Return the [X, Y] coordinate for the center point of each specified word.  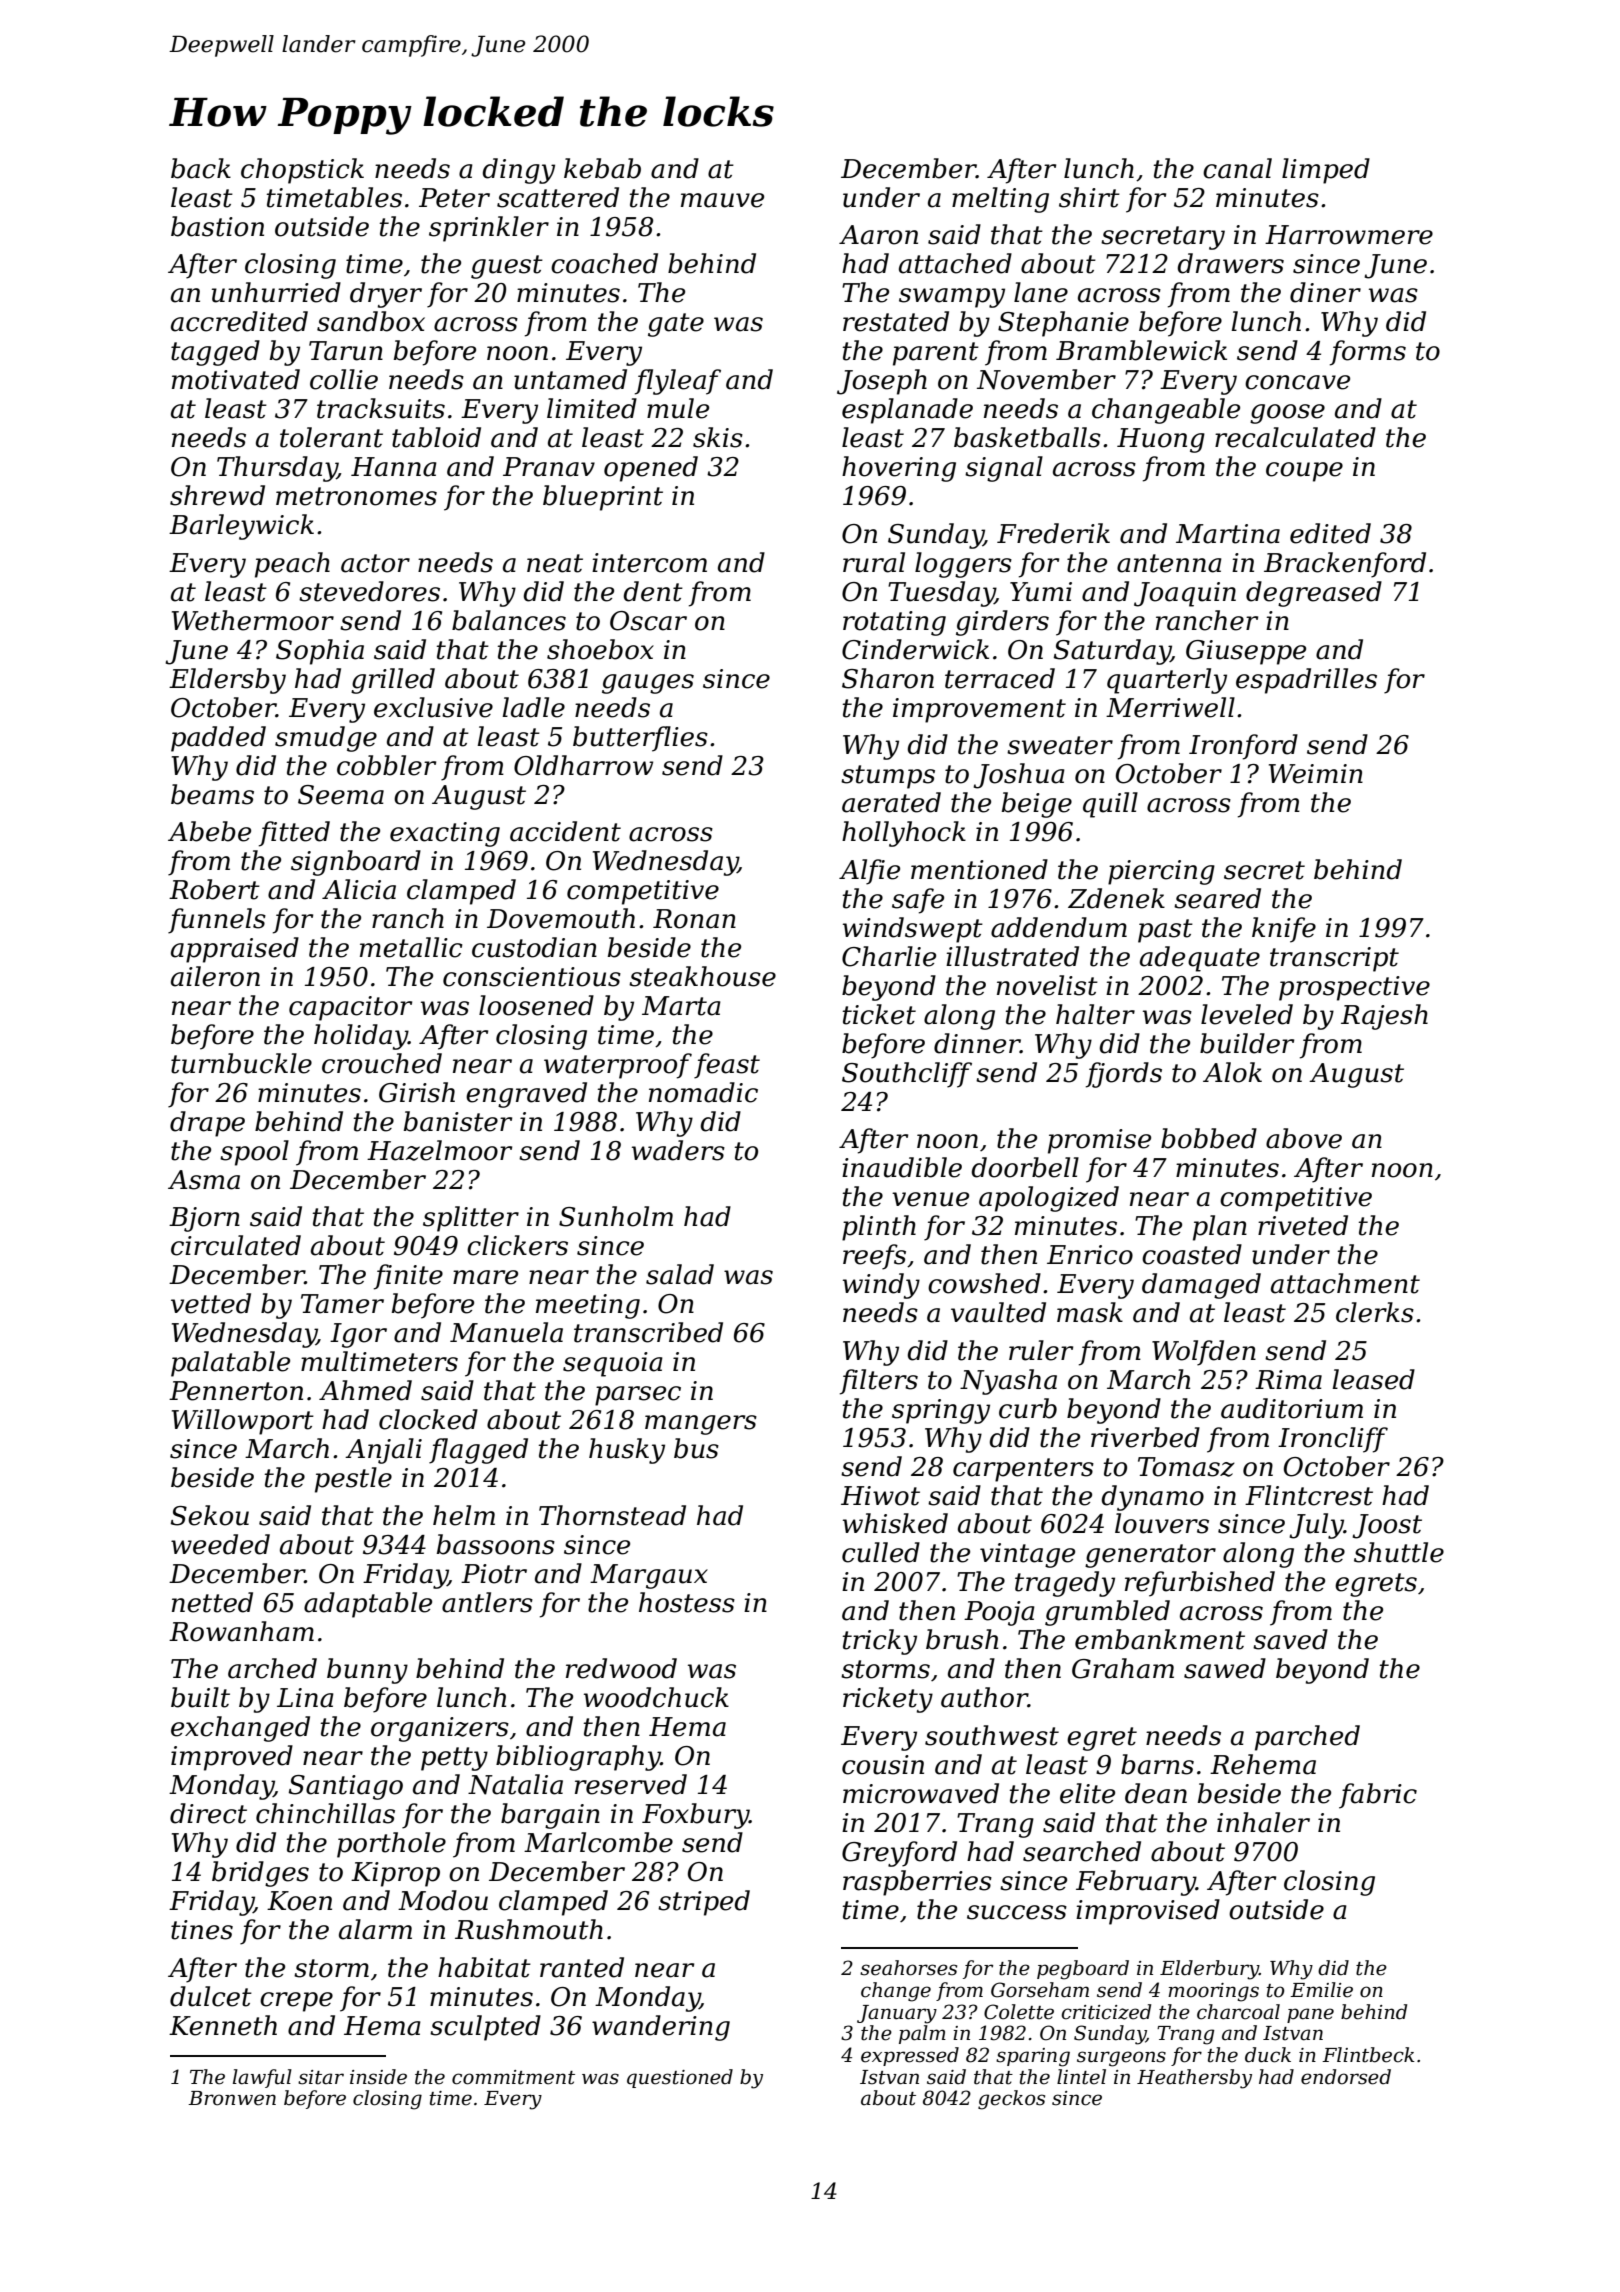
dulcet [211, 1996]
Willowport [243, 1422]
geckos [1011, 2100]
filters [879, 1382]
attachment [1345, 1283]
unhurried [276, 292]
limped [1326, 171]
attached [955, 263]
